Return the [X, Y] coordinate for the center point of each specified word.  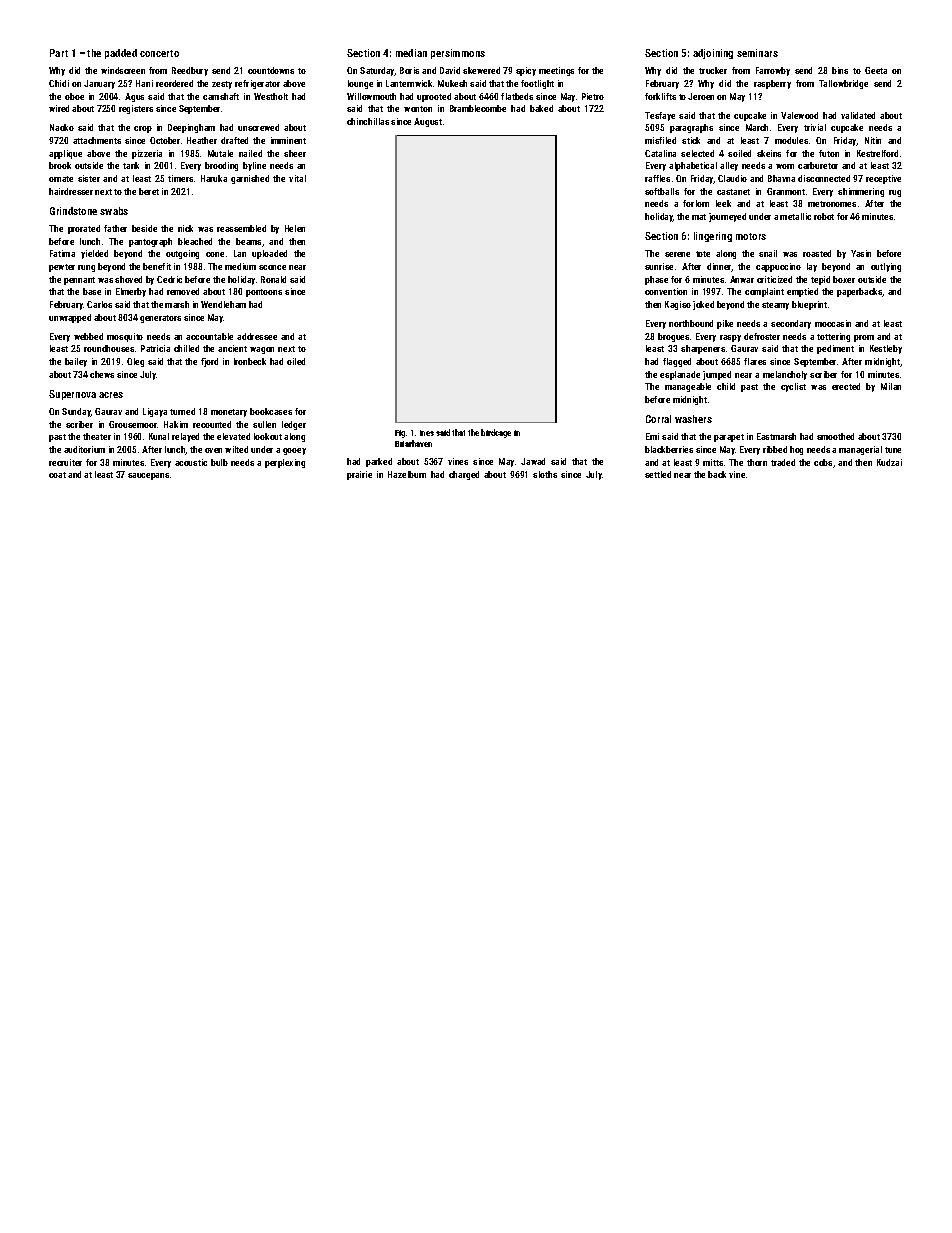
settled [658, 474]
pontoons [264, 293]
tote [703, 254]
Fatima [62, 253]
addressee [257, 336]
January [99, 84]
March [757, 127]
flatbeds [517, 96]
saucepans [148, 476]
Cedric [169, 279]
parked [379, 462]
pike [725, 324]
